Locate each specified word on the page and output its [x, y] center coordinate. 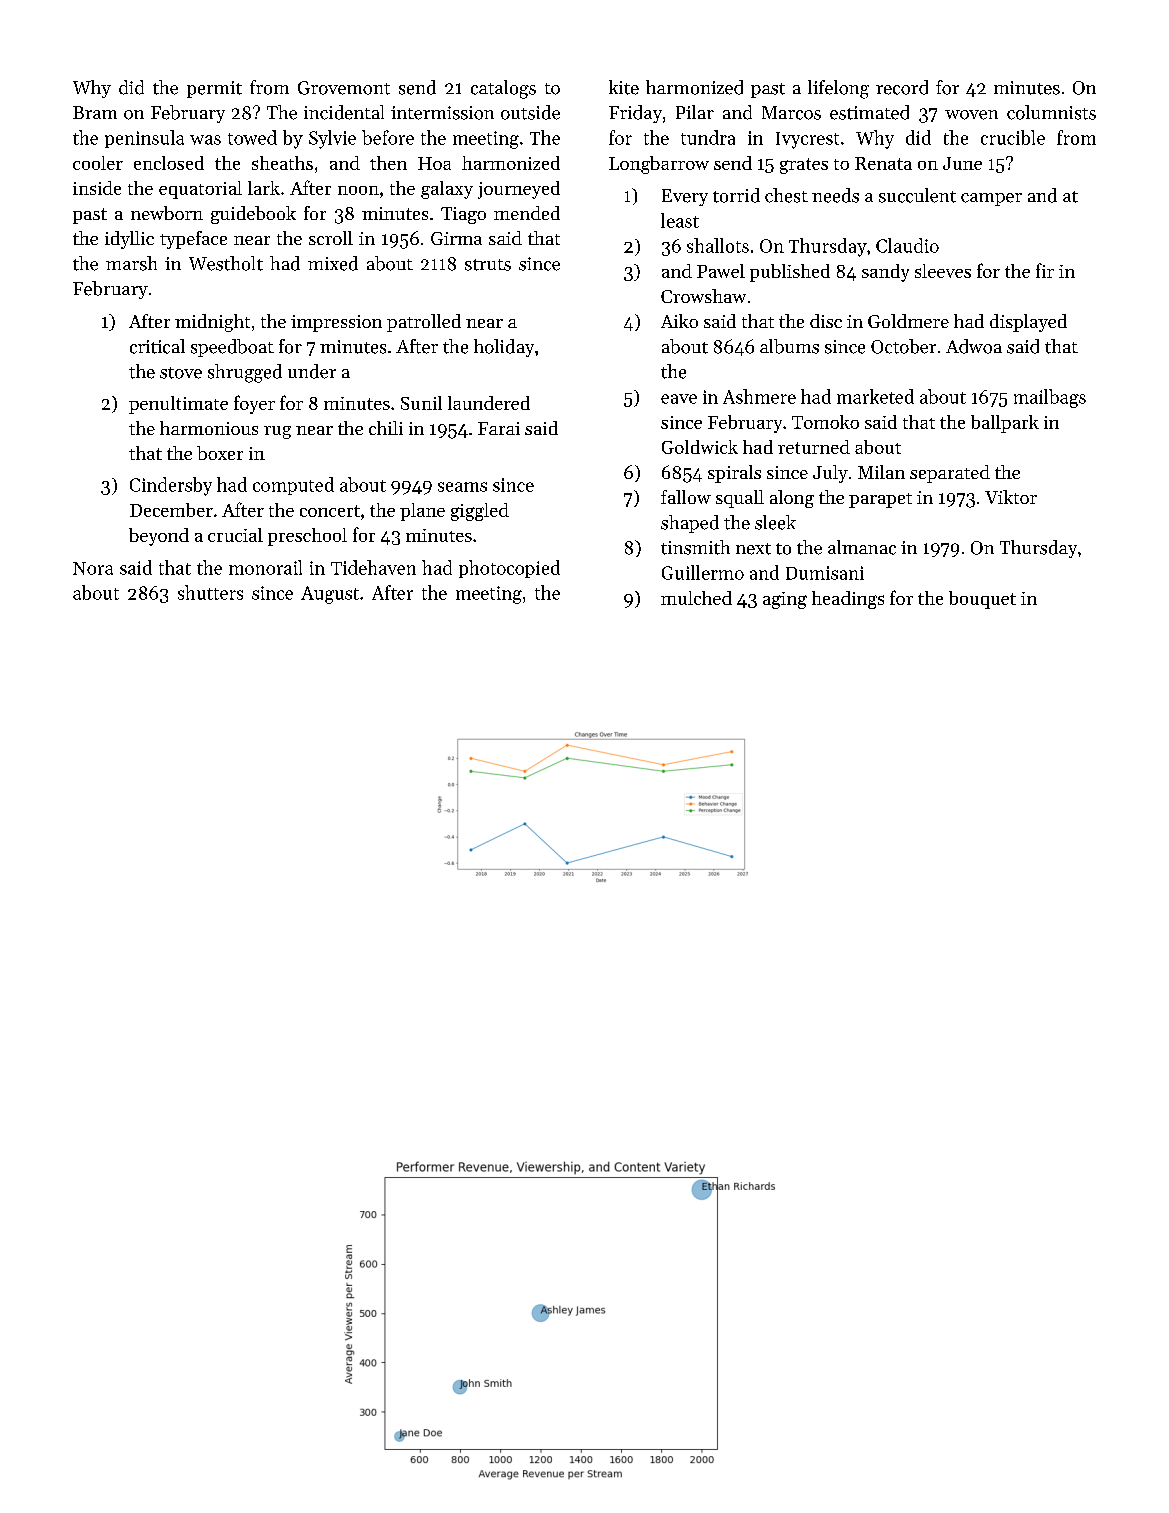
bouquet [982, 600]
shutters [210, 592]
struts [488, 265]
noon [358, 190]
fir [1045, 270]
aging [785, 600]
